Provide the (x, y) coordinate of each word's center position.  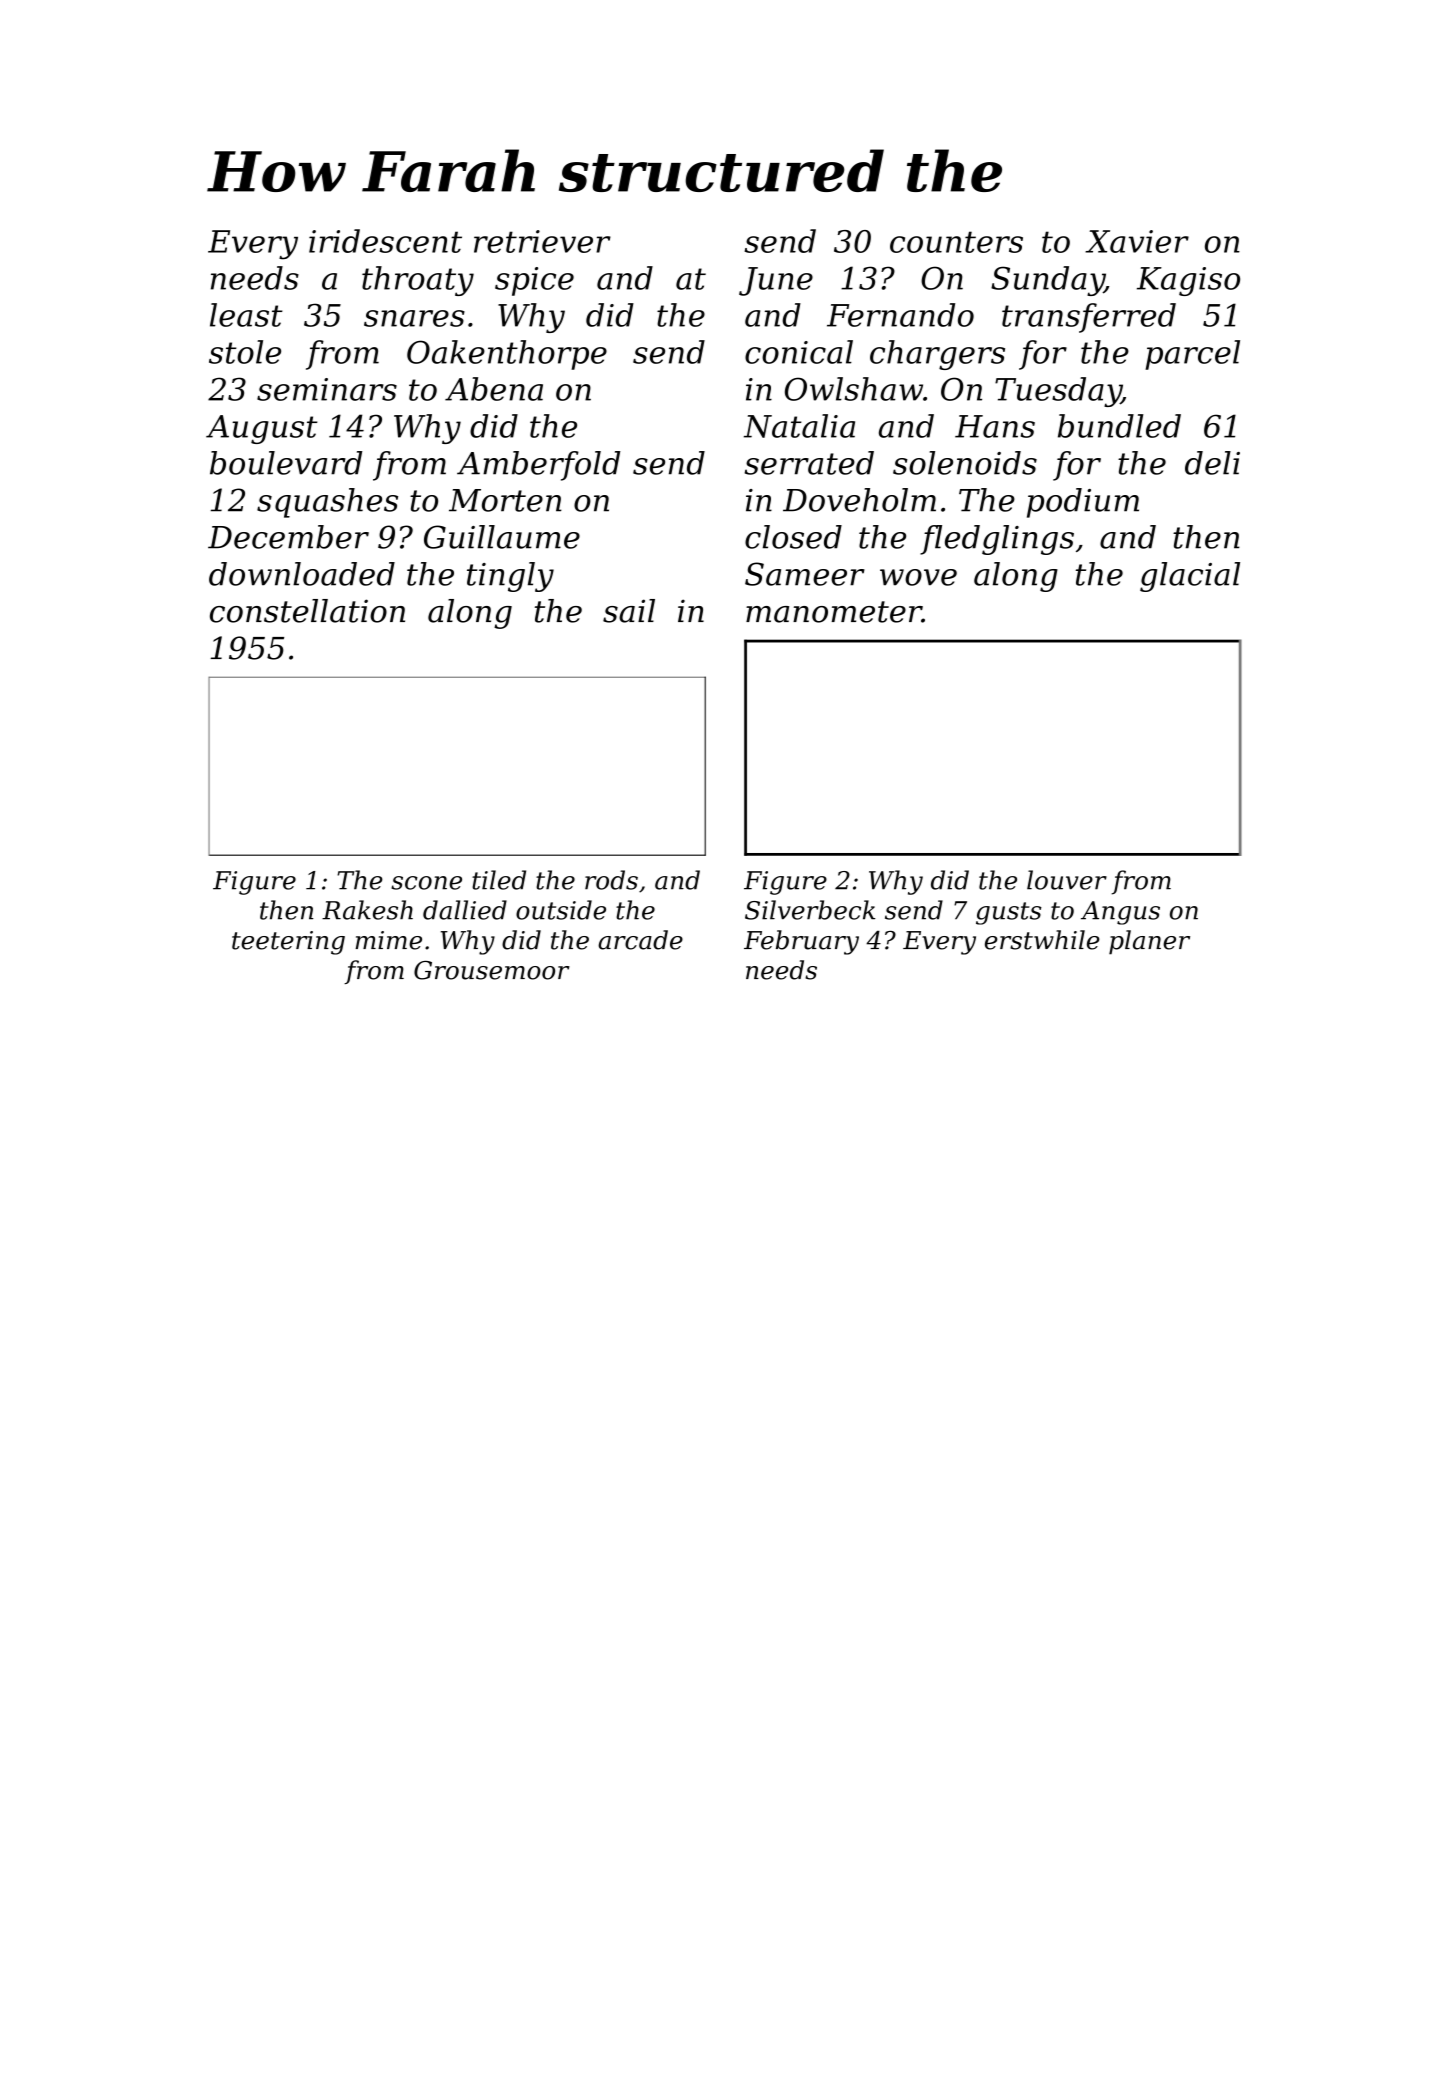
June (776, 281)
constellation (307, 611)
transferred (1089, 318)
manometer (834, 612)
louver (1067, 880)
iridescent (385, 241)
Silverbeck (810, 910)
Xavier (1137, 241)
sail (629, 611)
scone (426, 883)
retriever (542, 241)
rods (611, 880)
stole (245, 352)
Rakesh (367, 910)
